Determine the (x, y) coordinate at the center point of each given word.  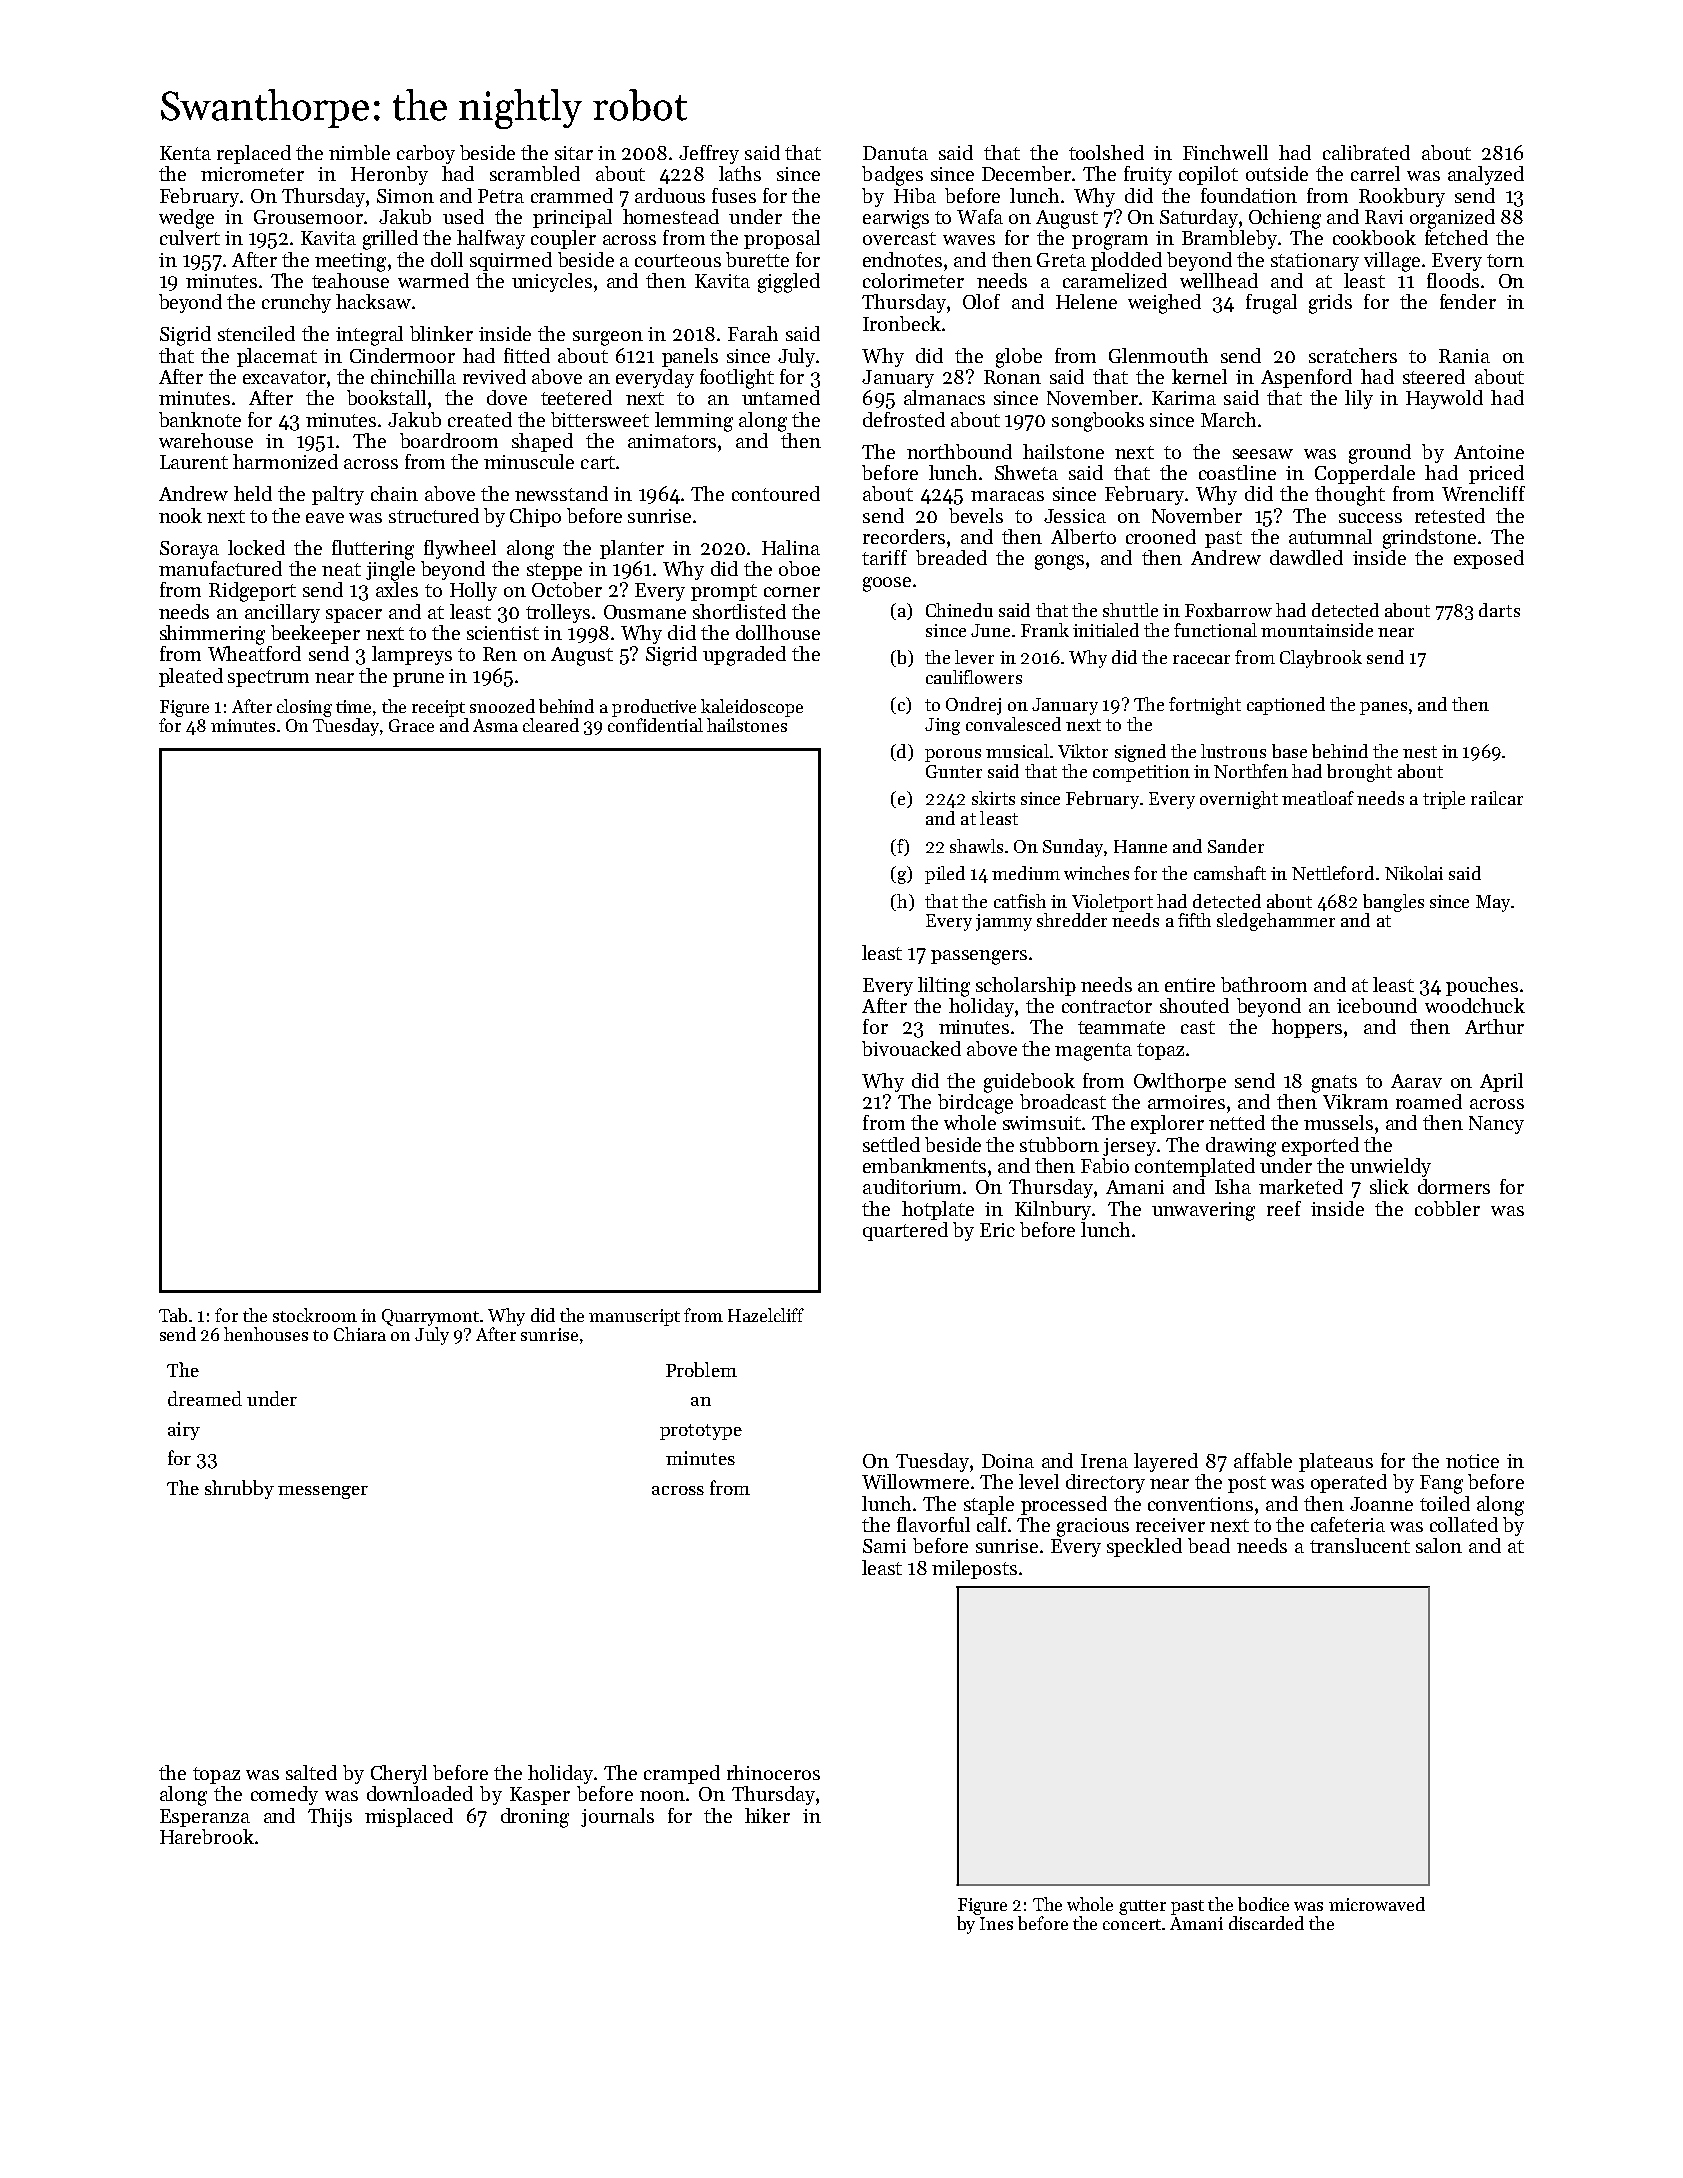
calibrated (1366, 152)
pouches (1482, 986)
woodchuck (1475, 1005)
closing (304, 708)
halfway (491, 239)
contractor (1107, 1006)
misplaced (409, 1817)
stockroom (315, 1315)
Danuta (895, 153)
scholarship (1026, 986)
